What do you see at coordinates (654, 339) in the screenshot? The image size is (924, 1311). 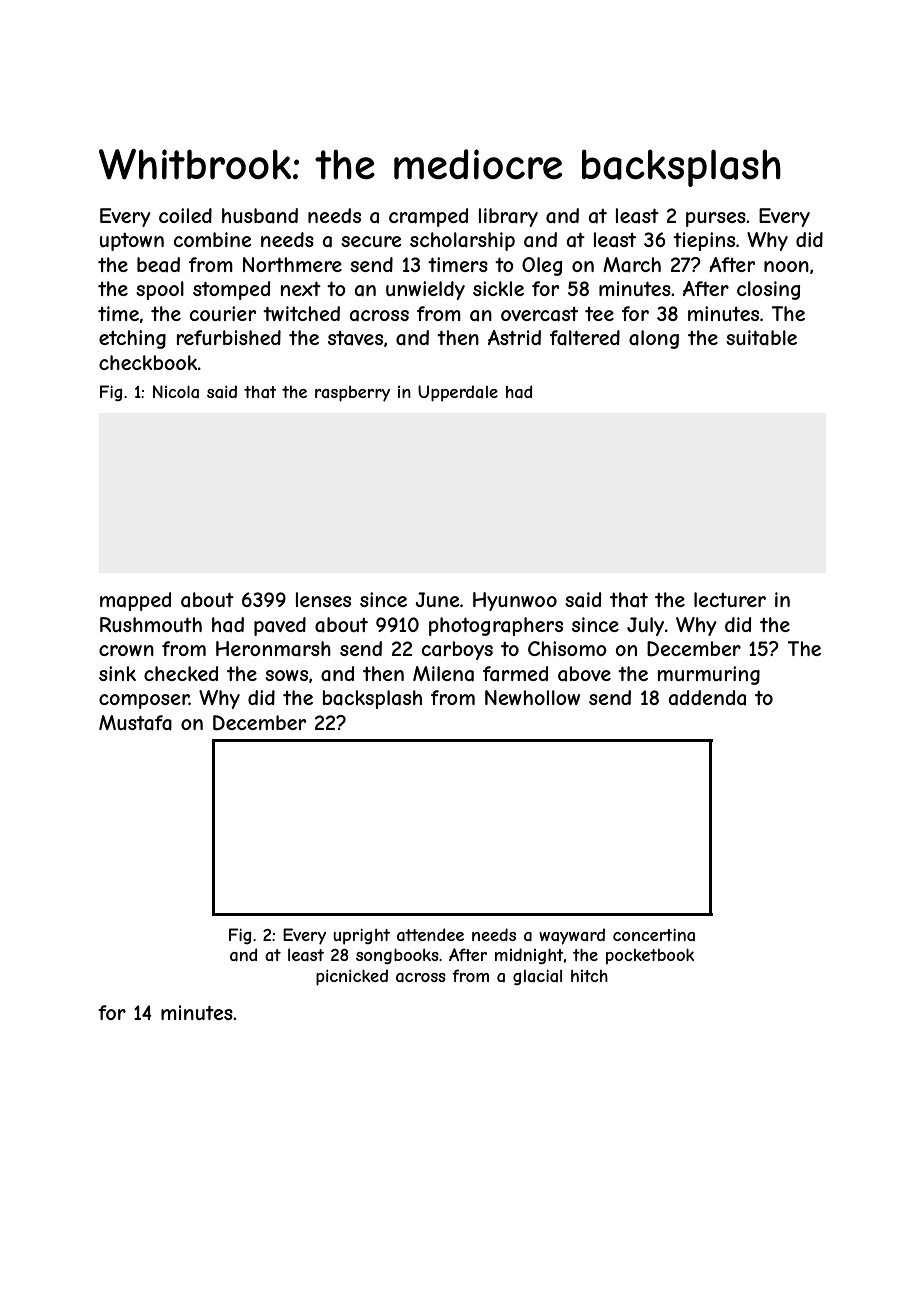 I see `along` at bounding box center [654, 339].
